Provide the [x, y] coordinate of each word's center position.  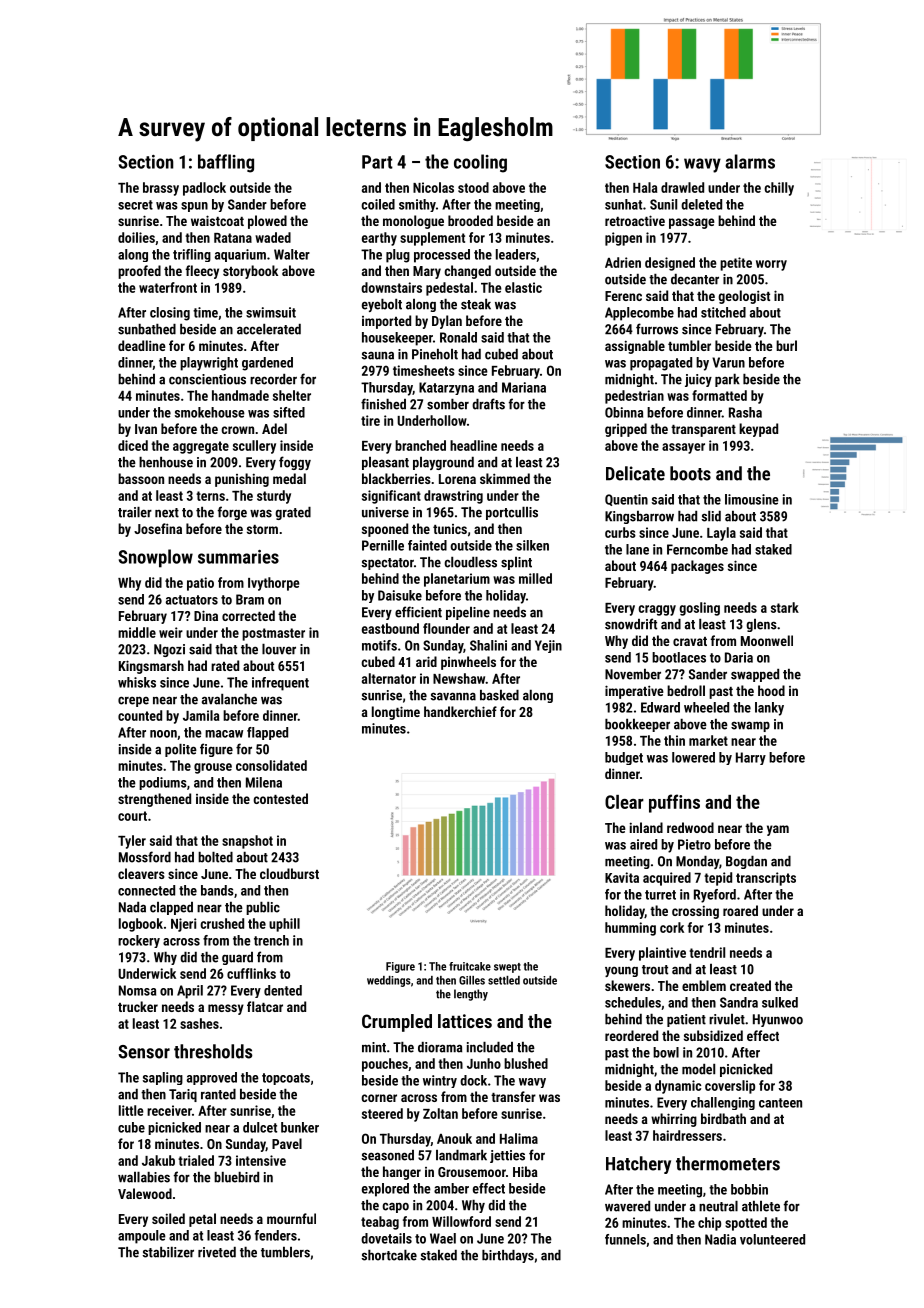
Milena [264, 782]
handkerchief [460, 711]
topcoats [286, 1079]
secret [135, 205]
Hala [645, 187]
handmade [240, 395]
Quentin [626, 500]
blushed [526, 1063]
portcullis [512, 513]
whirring [674, 1120]
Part [377, 162]
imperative [634, 692]
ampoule [142, 1237]
